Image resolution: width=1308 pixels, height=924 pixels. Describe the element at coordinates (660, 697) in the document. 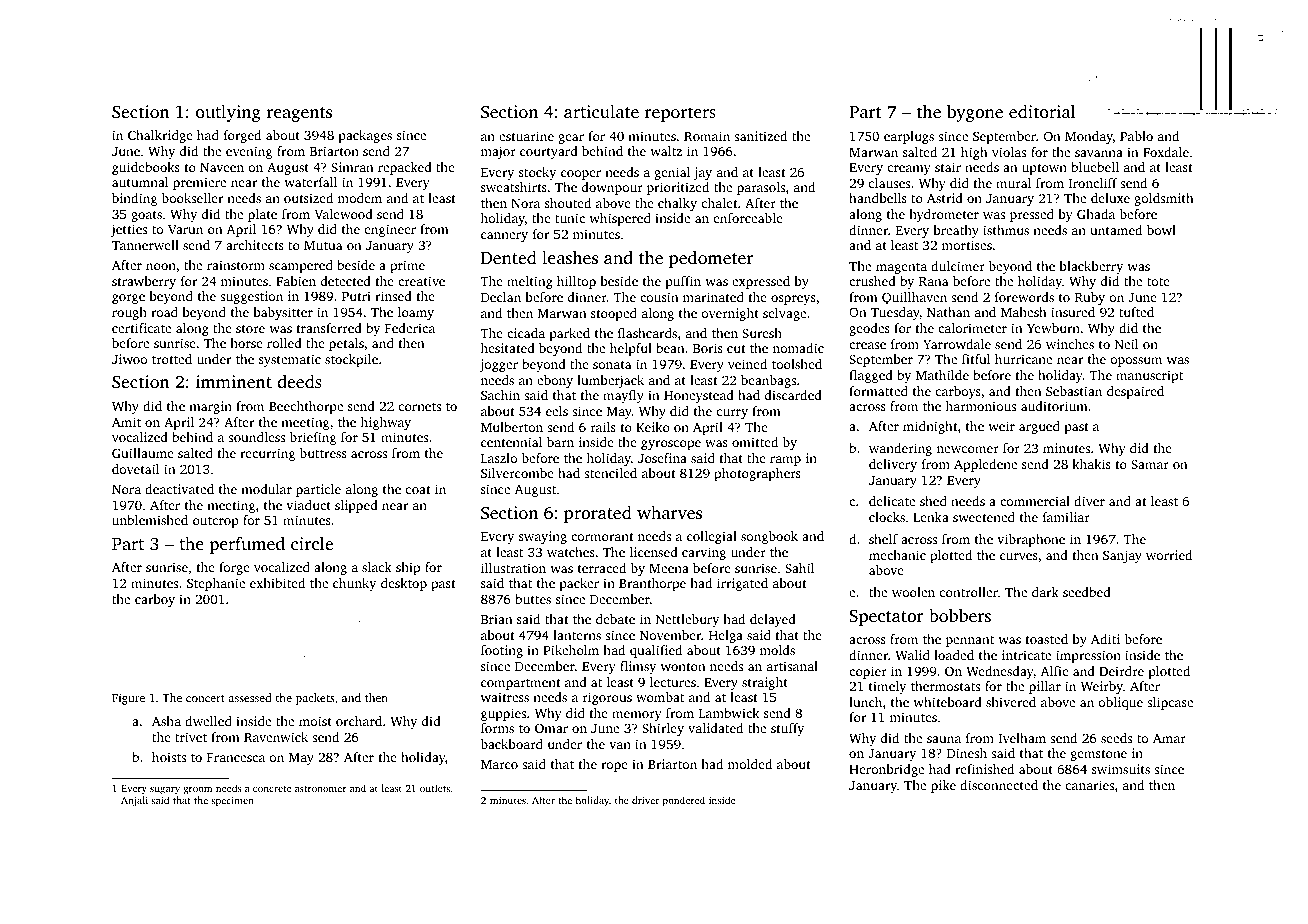

I see `wombat` at that location.
